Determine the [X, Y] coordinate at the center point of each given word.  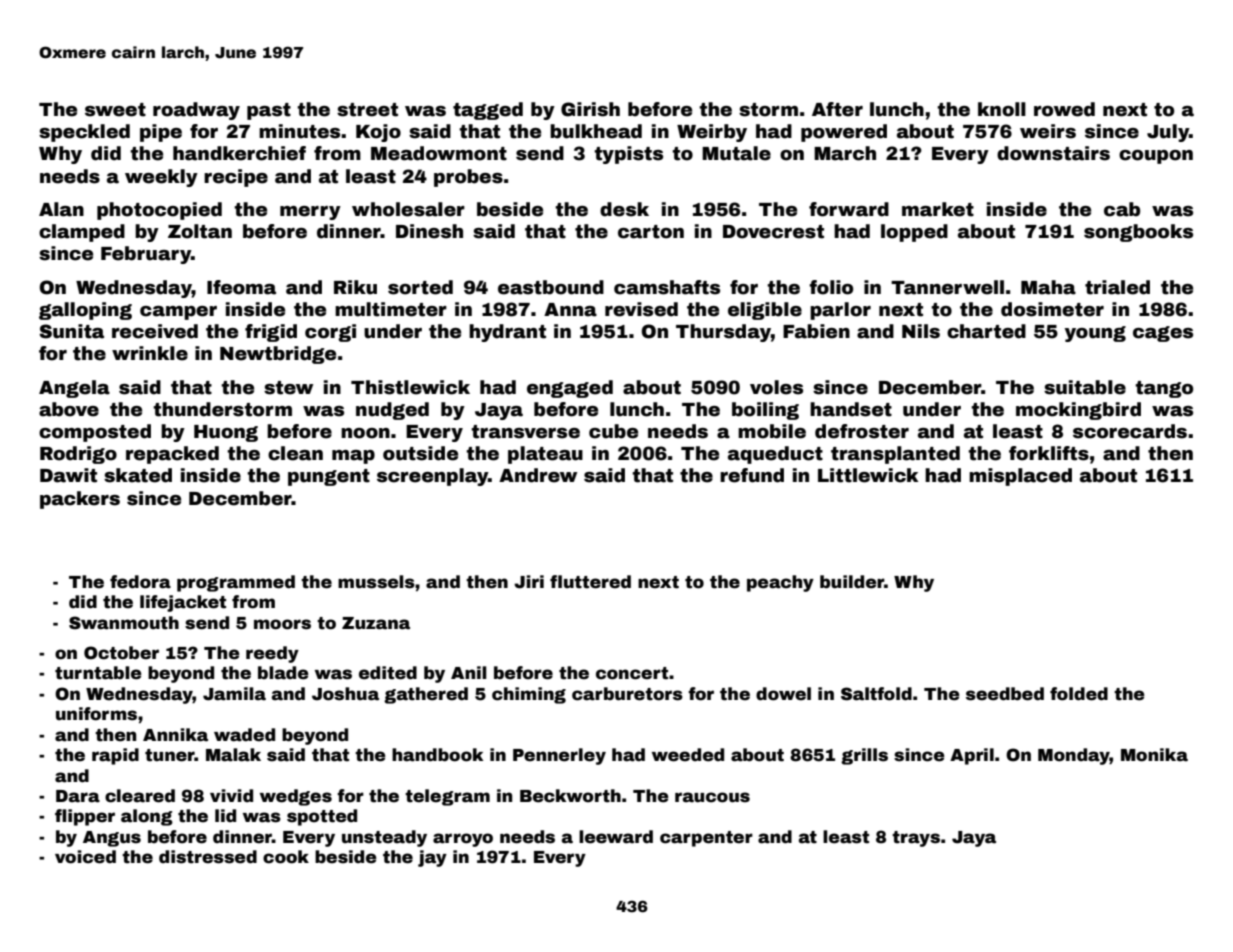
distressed [208, 857]
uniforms [96, 714]
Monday [1074, 756]
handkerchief [239, 153]
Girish [590, 109]
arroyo [463, 840]
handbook [437, 755]
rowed [1064, 109]
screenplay [432, 477]
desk [624, 209]
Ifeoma [241, 287]
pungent [329, 477]
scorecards [1130, 431]
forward [849, 209]
